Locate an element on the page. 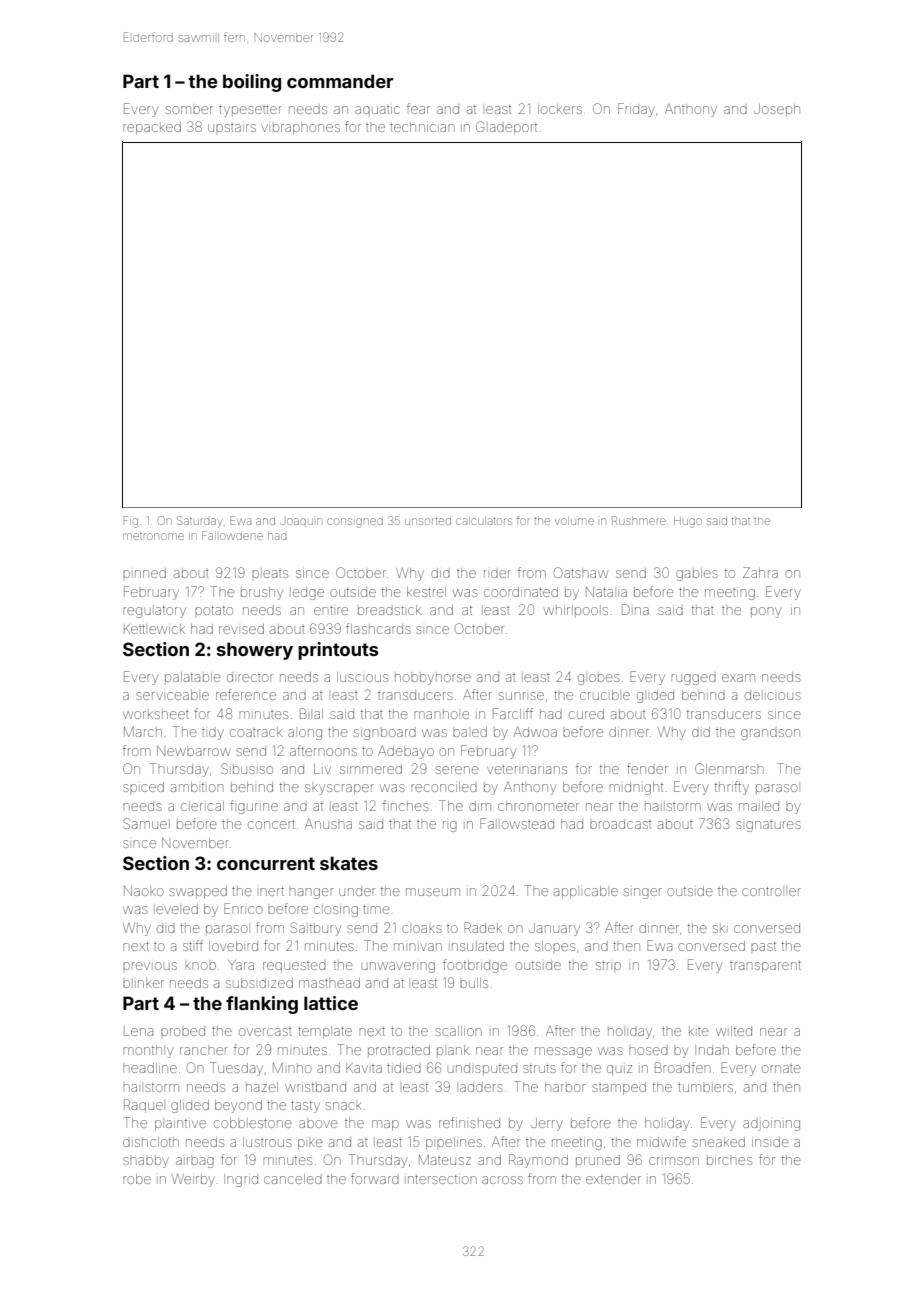  technician is located at coordinates (422, 127).
